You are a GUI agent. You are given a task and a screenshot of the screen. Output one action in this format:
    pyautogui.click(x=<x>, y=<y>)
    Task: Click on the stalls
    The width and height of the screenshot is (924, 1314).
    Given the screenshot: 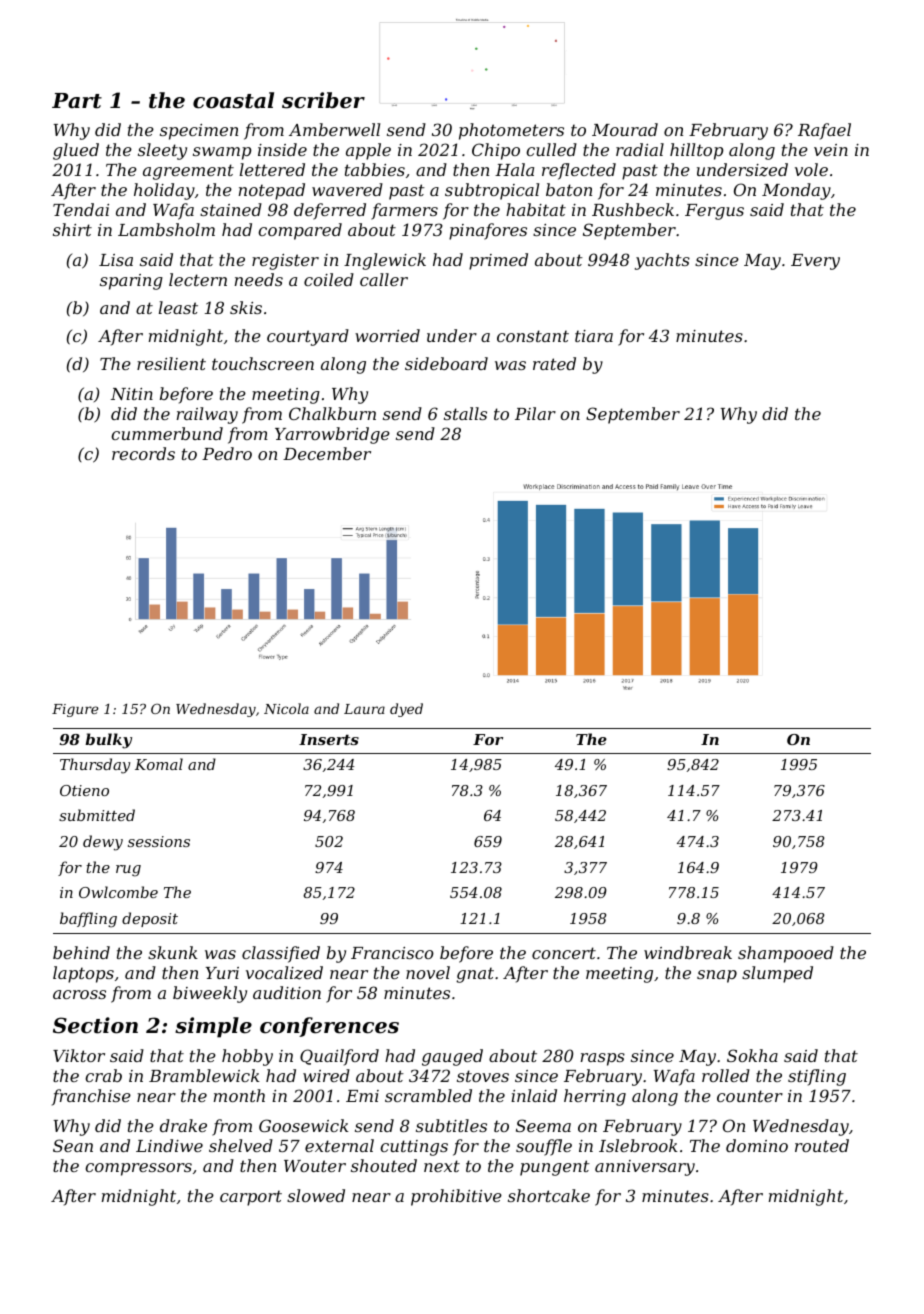 What is the action you would take?
    pyautogui.click(x=465, y=413)
